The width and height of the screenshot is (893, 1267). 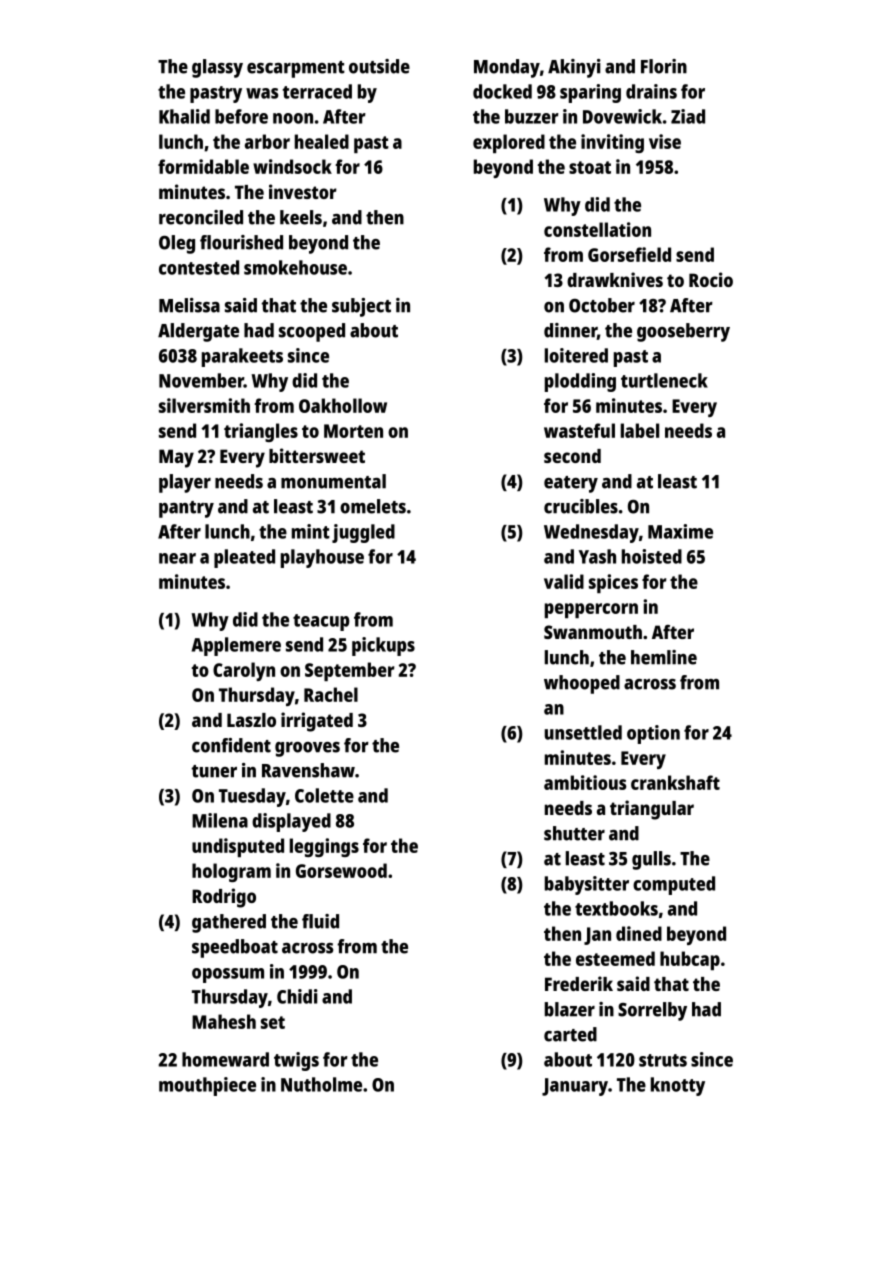 What do you see at coordinates (585, 782) in the screenshot?
I see `ambitious` at bounding box center [585, 782].
